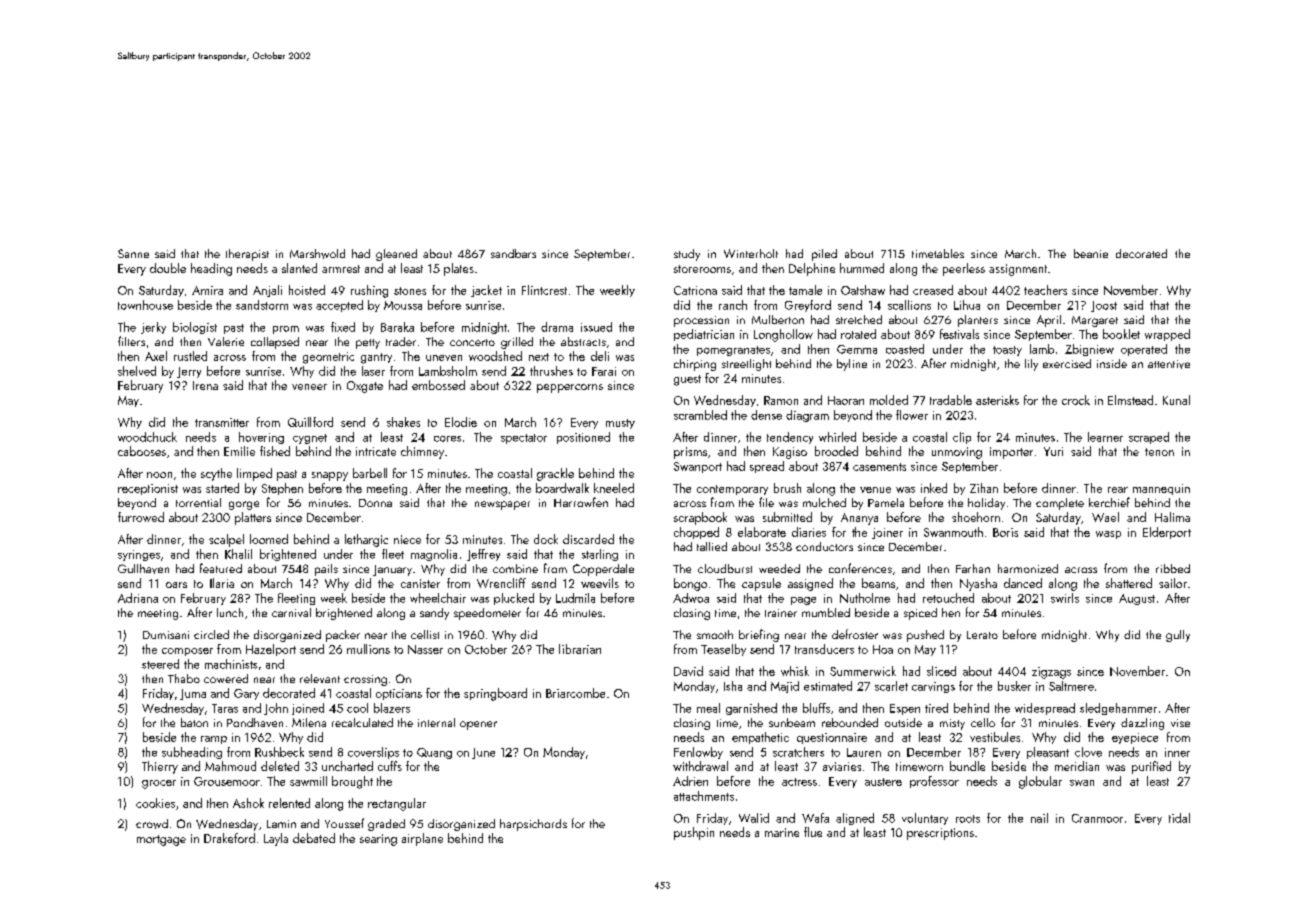 The height and width of the screenshot is (924, 1308). Describe the element at coordinates (962, 438) in the screenshot. I see `clip` at that location.
